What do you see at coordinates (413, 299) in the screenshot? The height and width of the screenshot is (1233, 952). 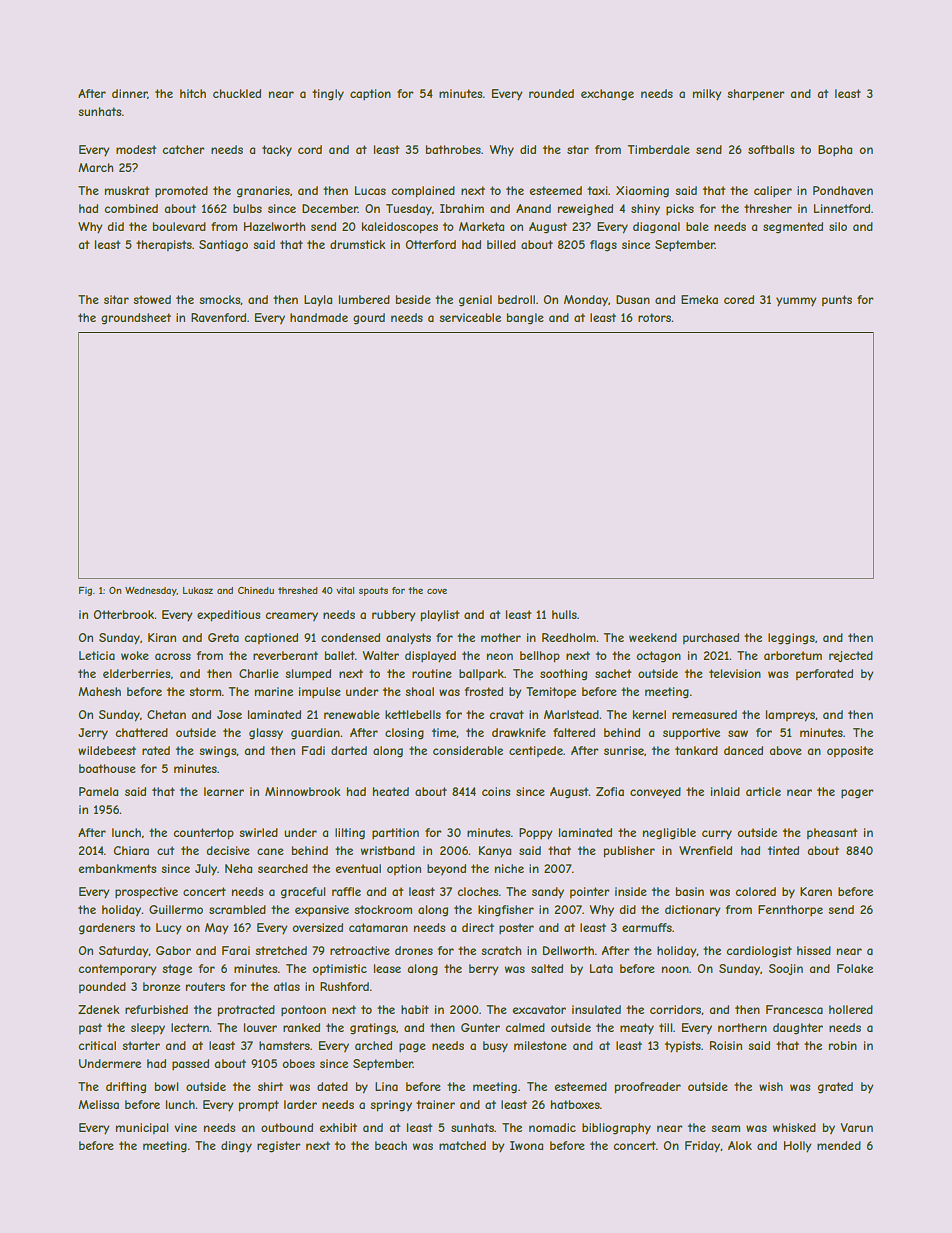 I see `beside` at bounding box center [413, 299].
